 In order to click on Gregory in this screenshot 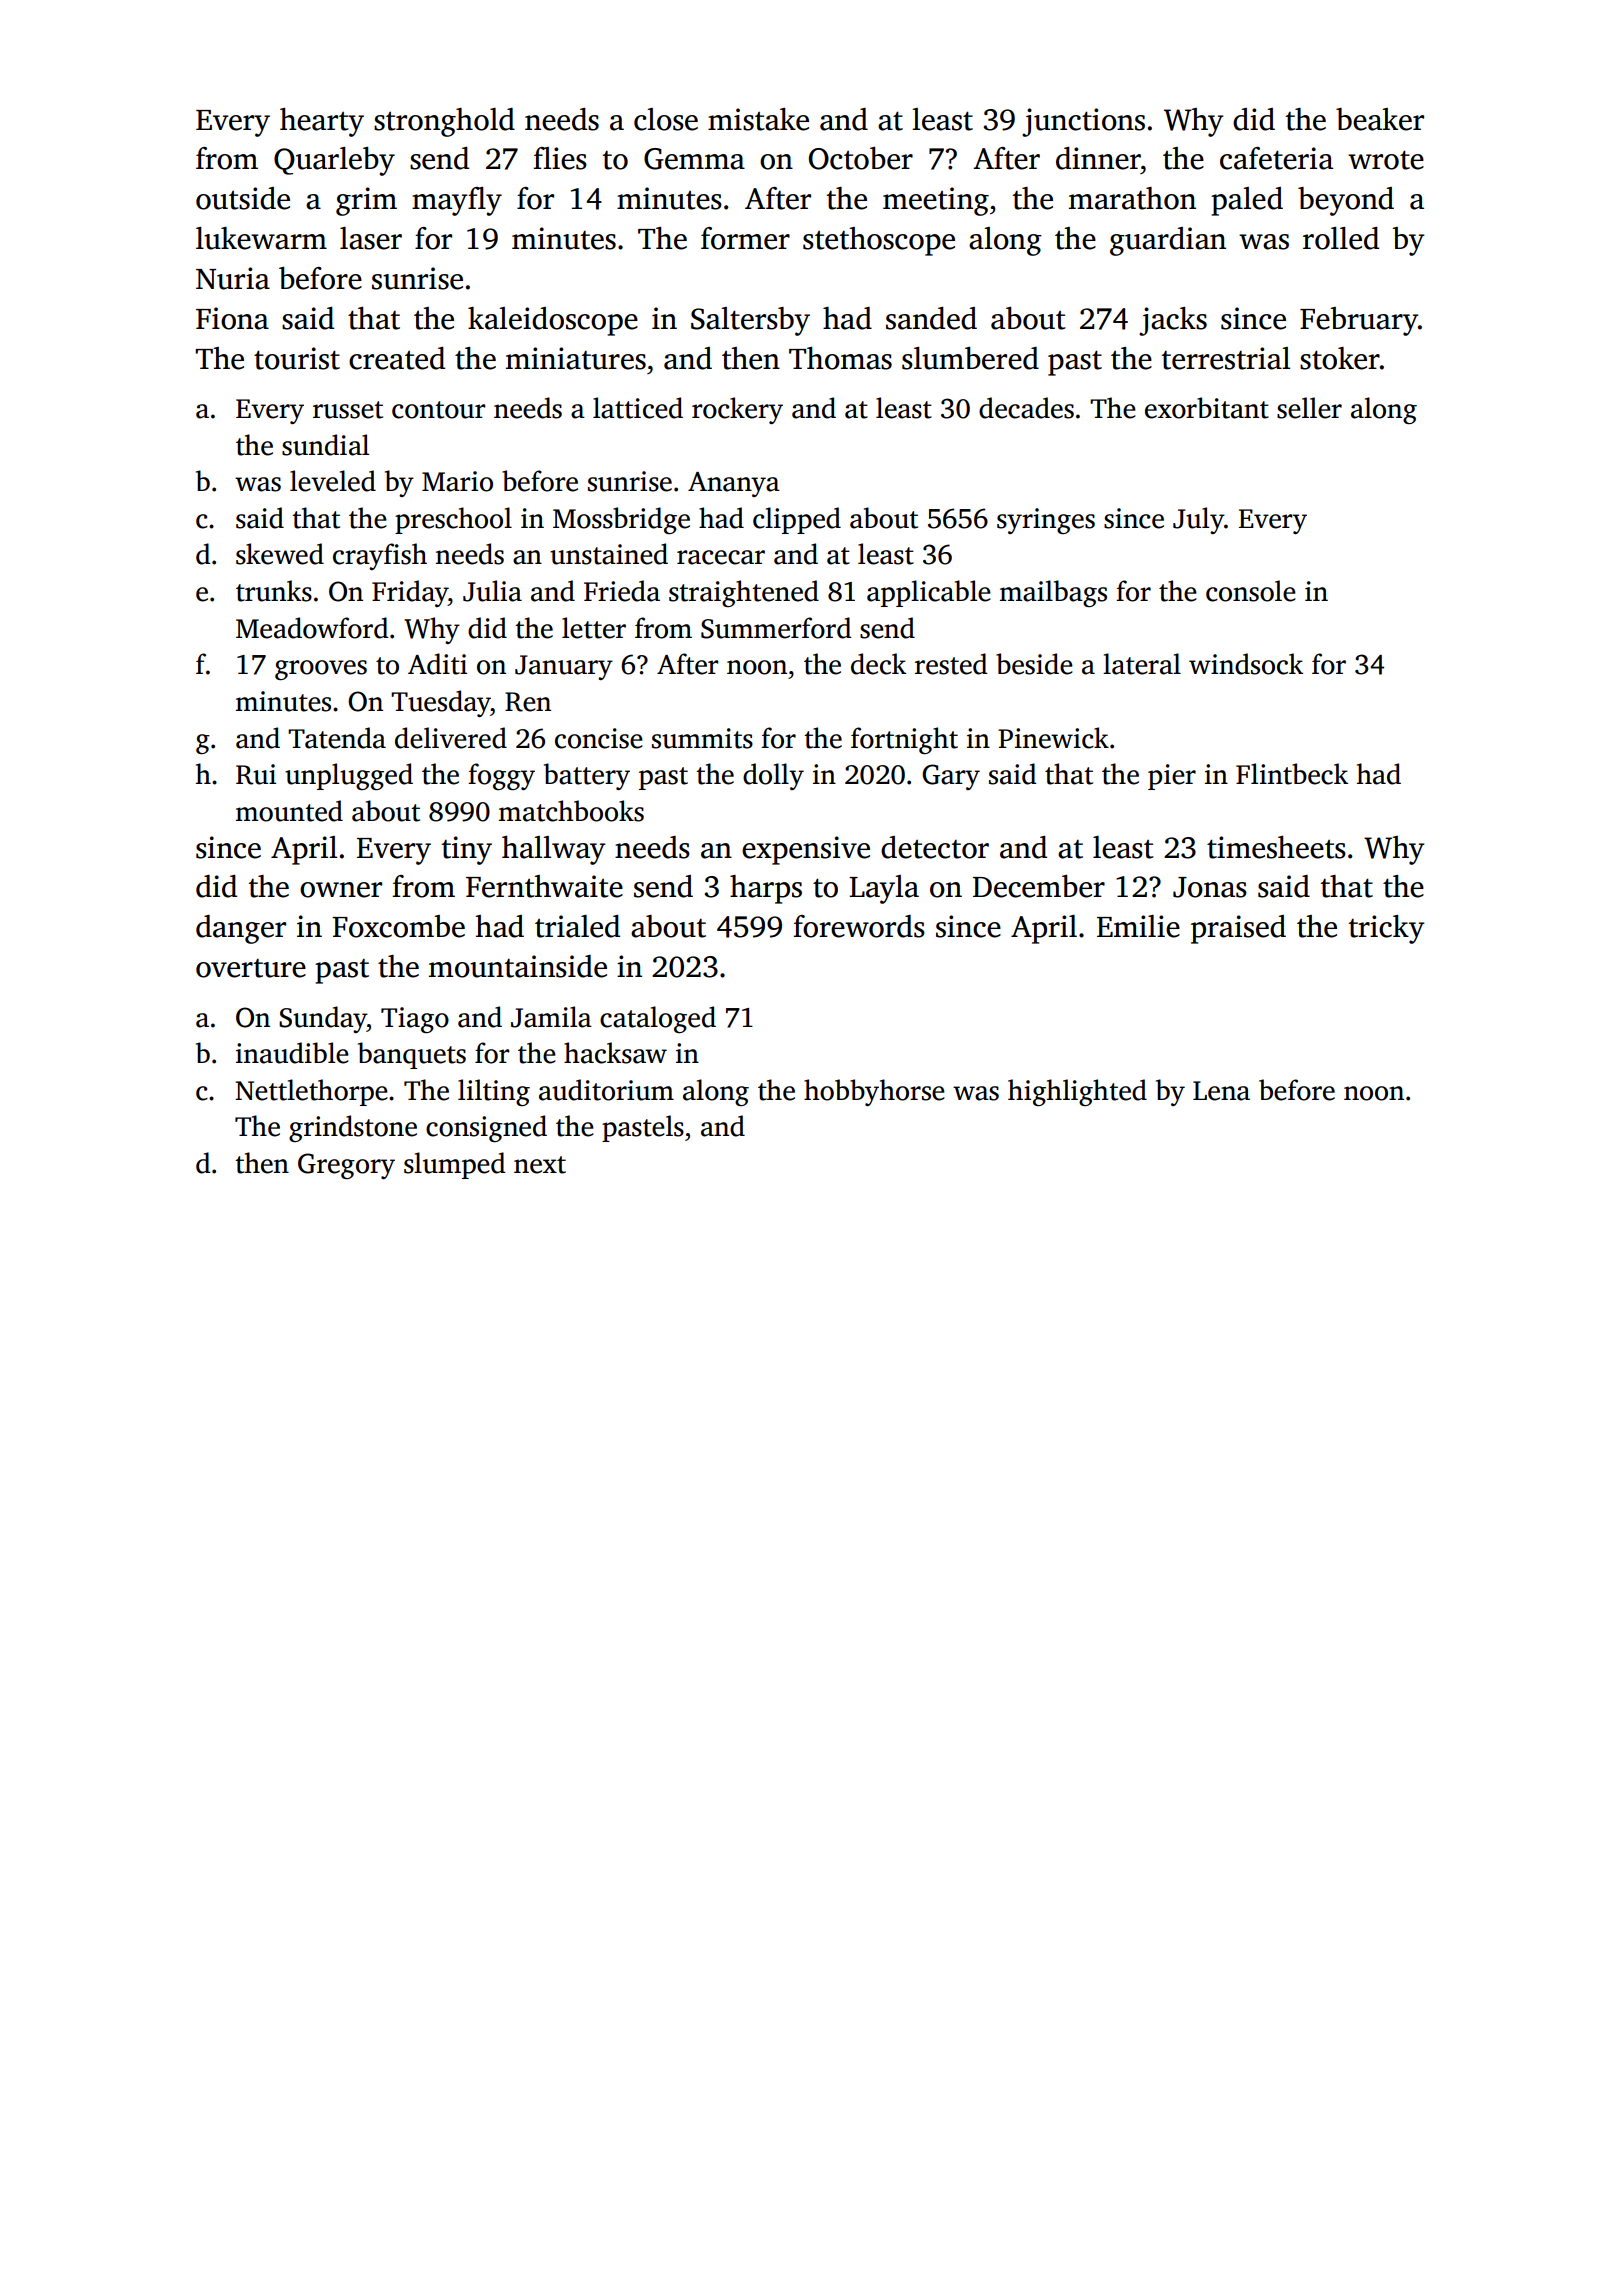, I will do `click(346, 1166)`.
